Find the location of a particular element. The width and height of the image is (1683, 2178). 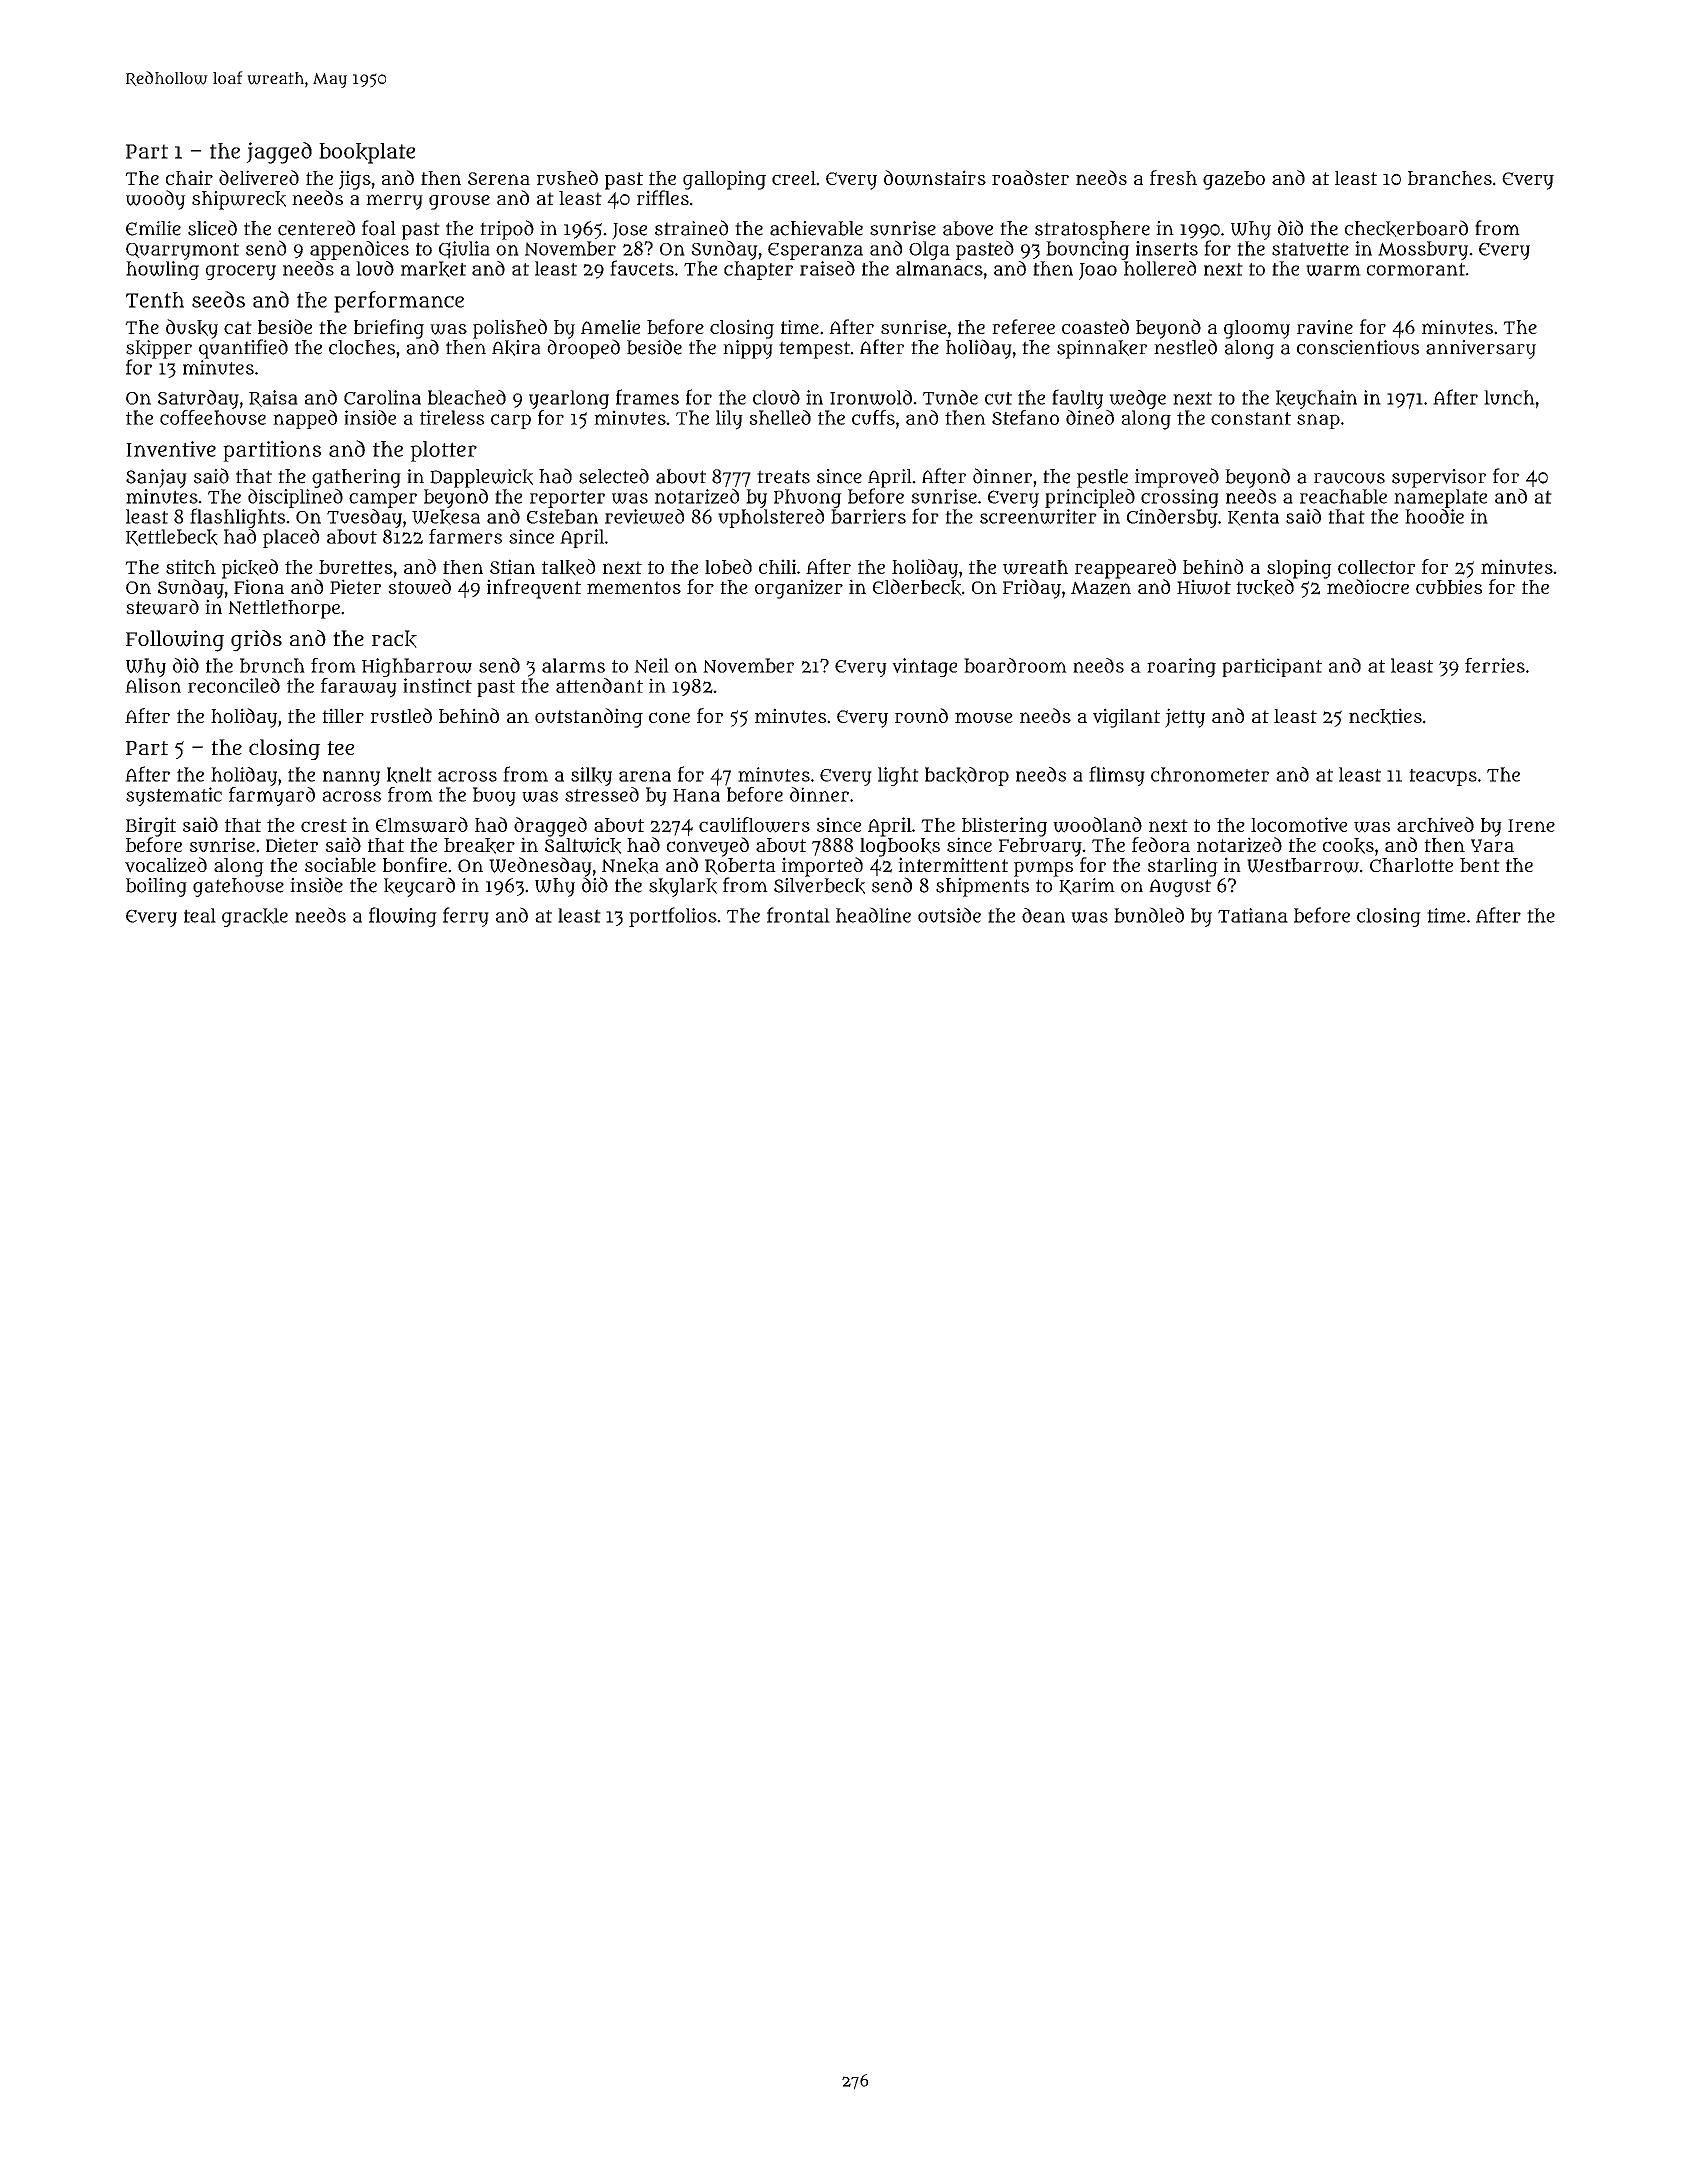

chronometer is located at coordinates (1210, 774).
